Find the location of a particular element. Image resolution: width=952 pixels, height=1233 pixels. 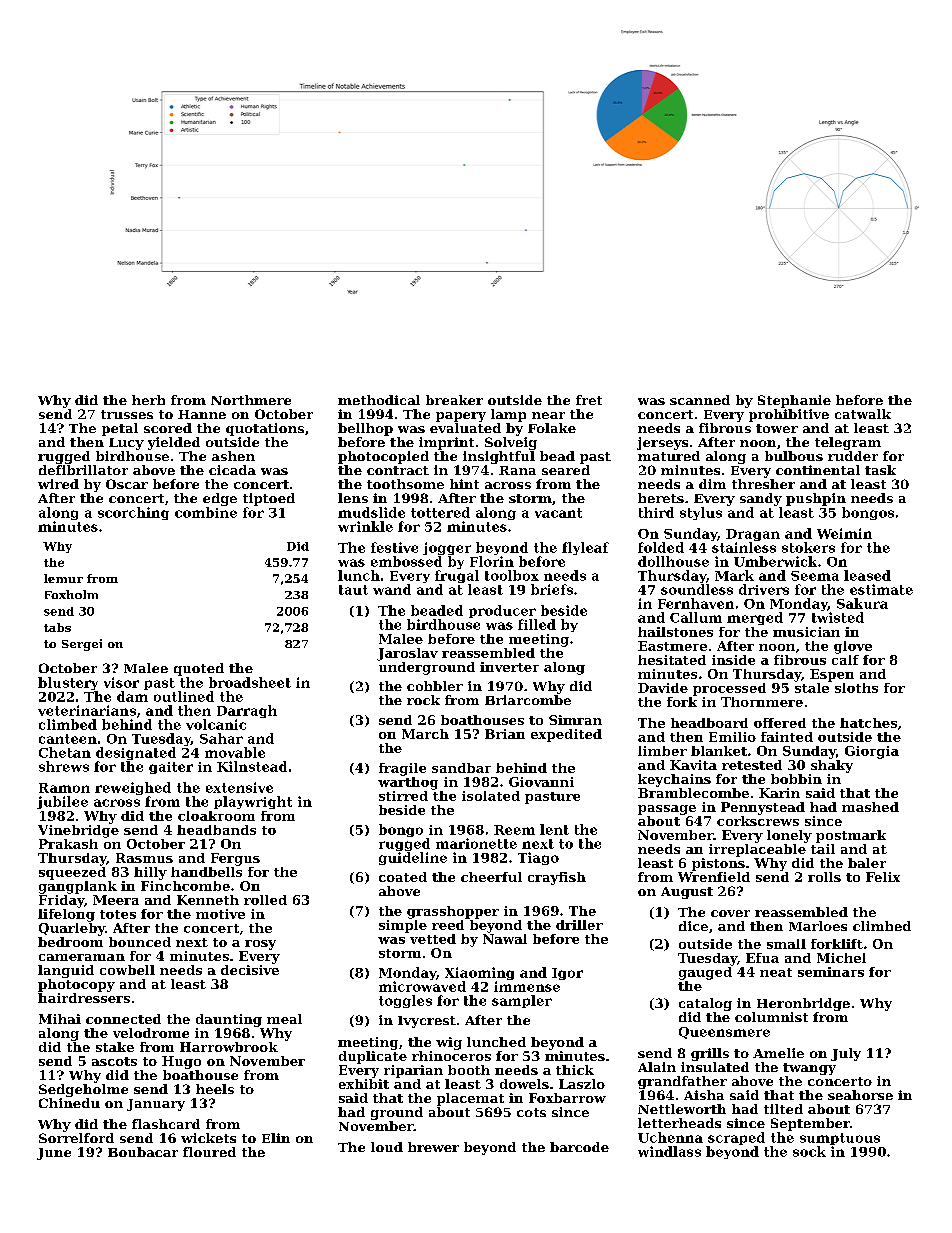

seahorse is located at coordinates (860, 1095).
